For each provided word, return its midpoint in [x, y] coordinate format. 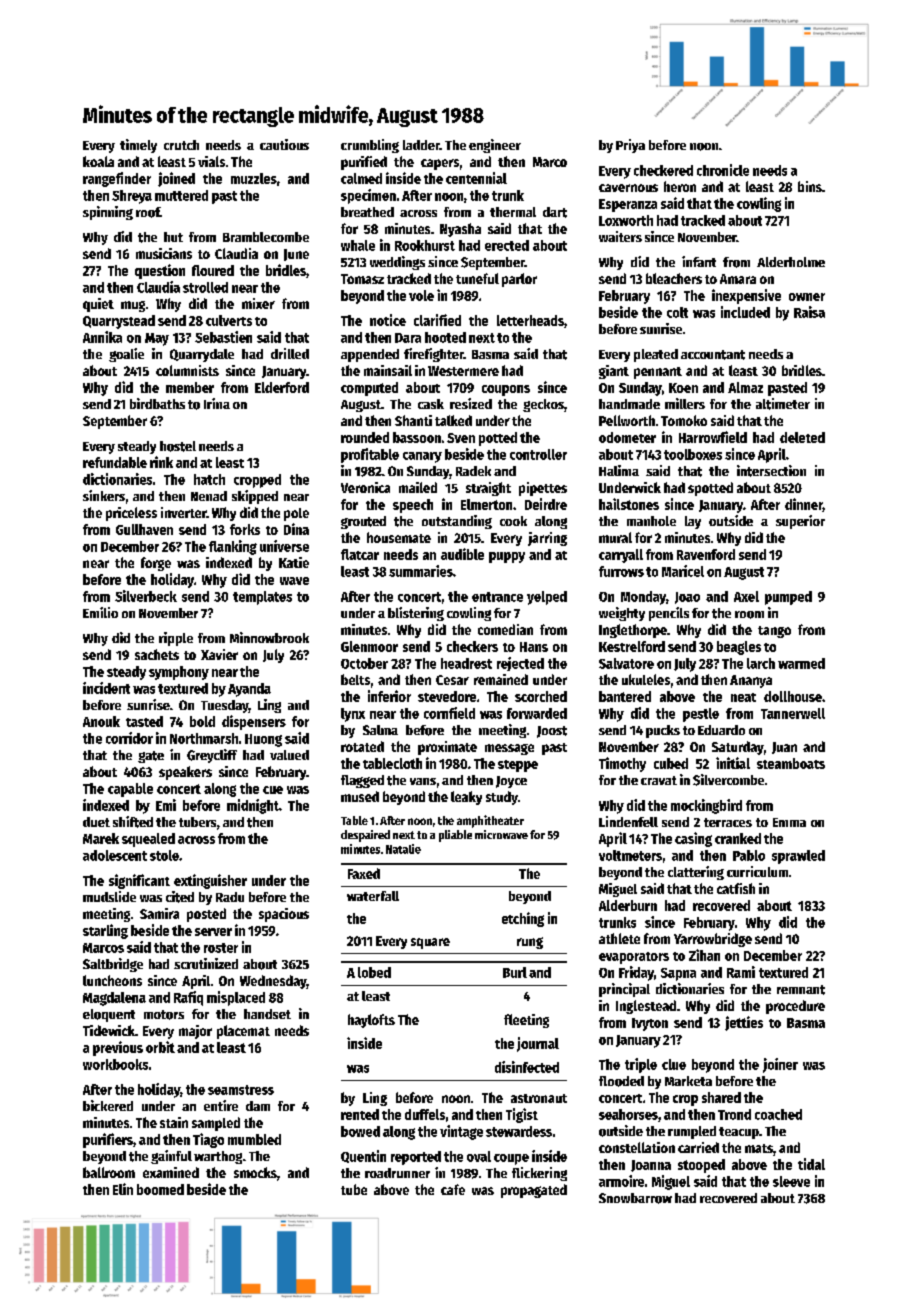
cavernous [628, 188]
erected [507, 245]
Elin [123, 1189]
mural [615, 537]
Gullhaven [144, 529]
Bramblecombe [266, 237]
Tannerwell [793, 713]
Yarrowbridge [713, 940]
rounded [365, 437]
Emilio [100, 612]
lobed [374, 972]
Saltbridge [113, 965]
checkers [472, 646]
